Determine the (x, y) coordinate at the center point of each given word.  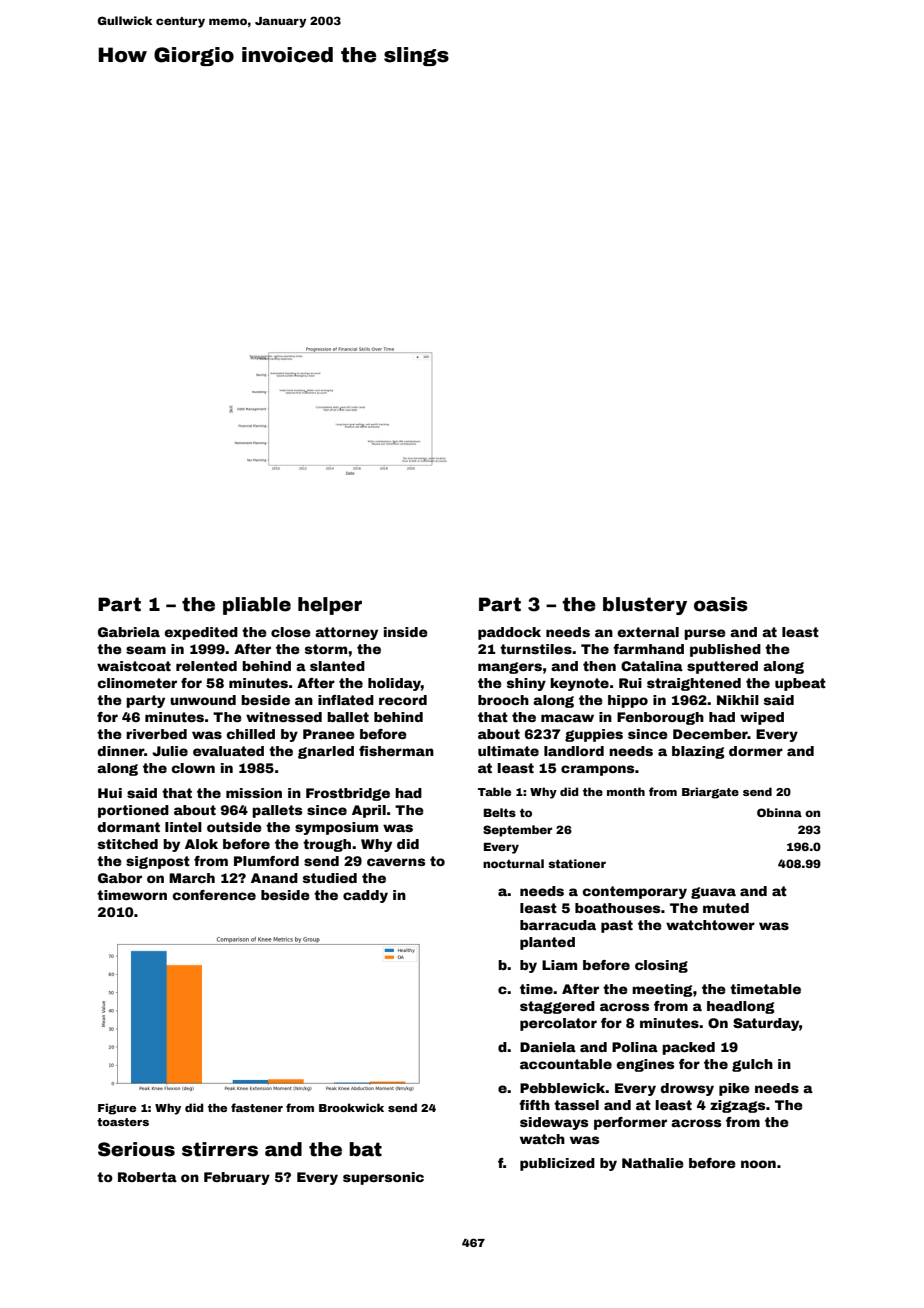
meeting (662, 990)
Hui (110, 793)
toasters (123, 1122)
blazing (698, 752)
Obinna (779, 812)
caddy (365, 896)
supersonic (383, 1178)
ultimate (508, 751)
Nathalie (653, 1163)
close (291, 632)
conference (214, 895)
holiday (394, 684)
